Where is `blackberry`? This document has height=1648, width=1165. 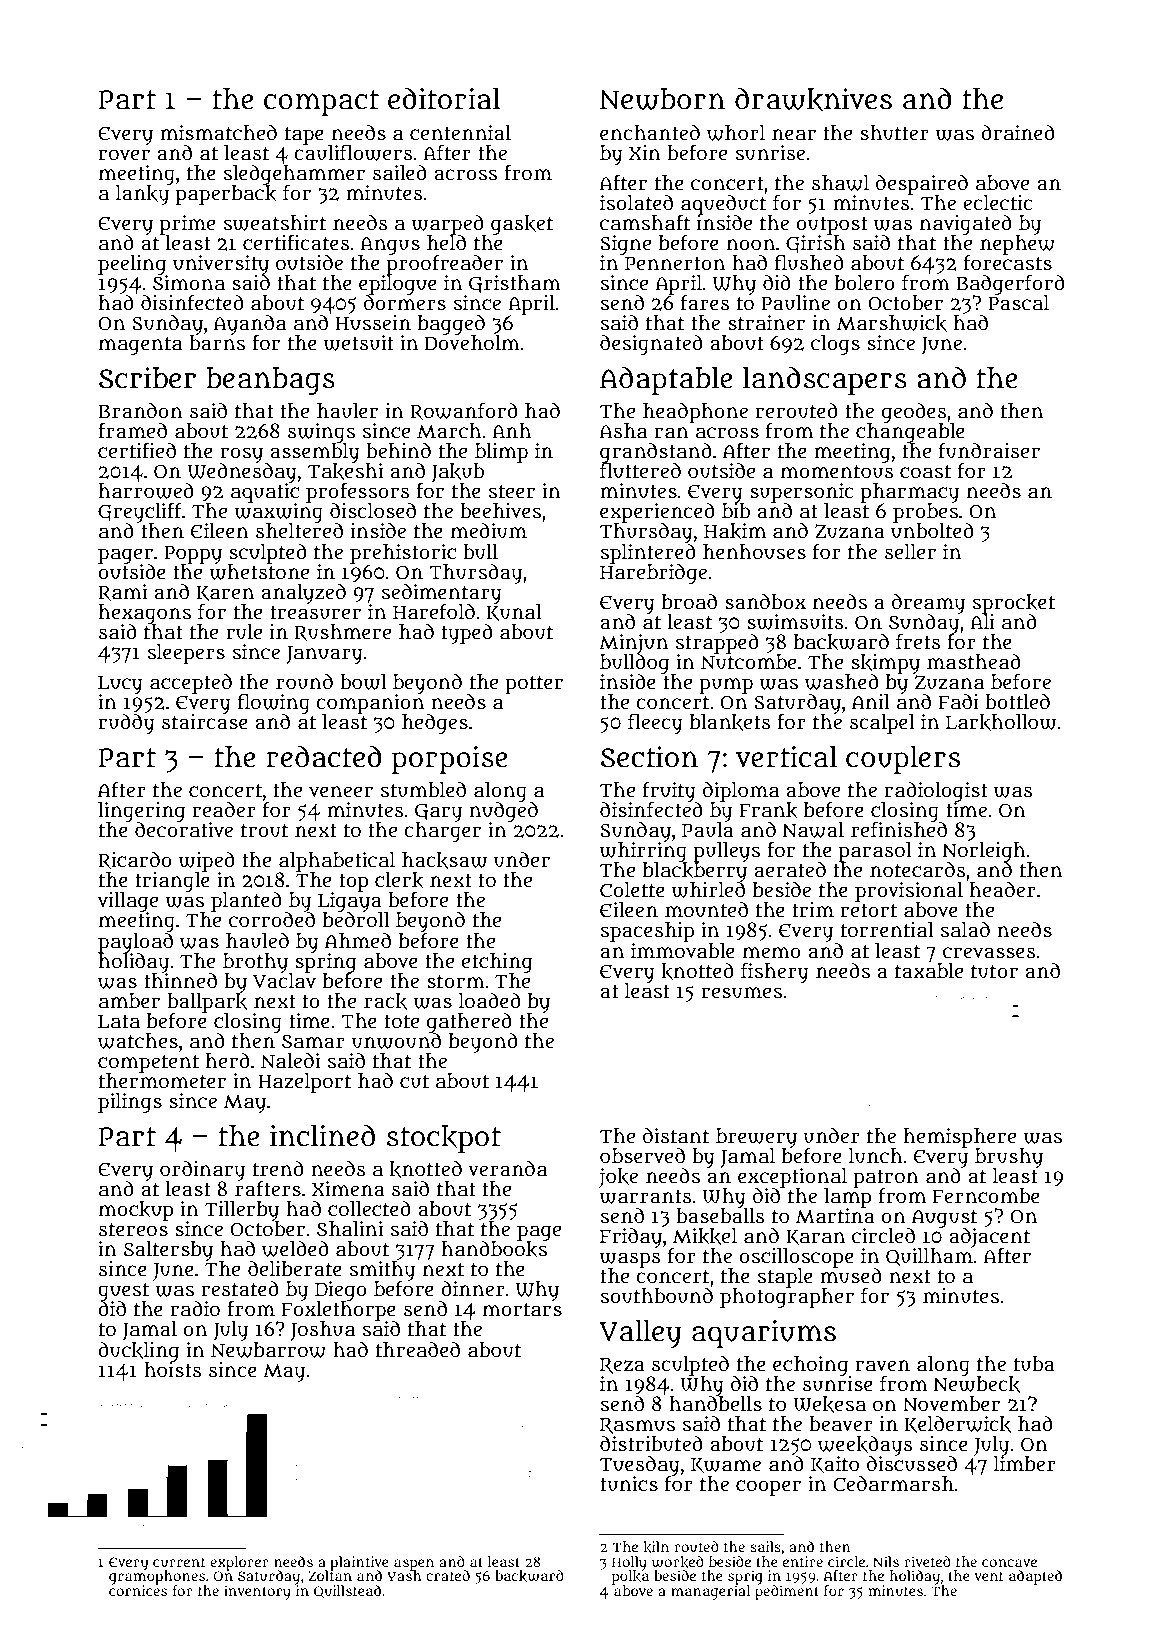 blackberry is located at coordinates (695, 872).
